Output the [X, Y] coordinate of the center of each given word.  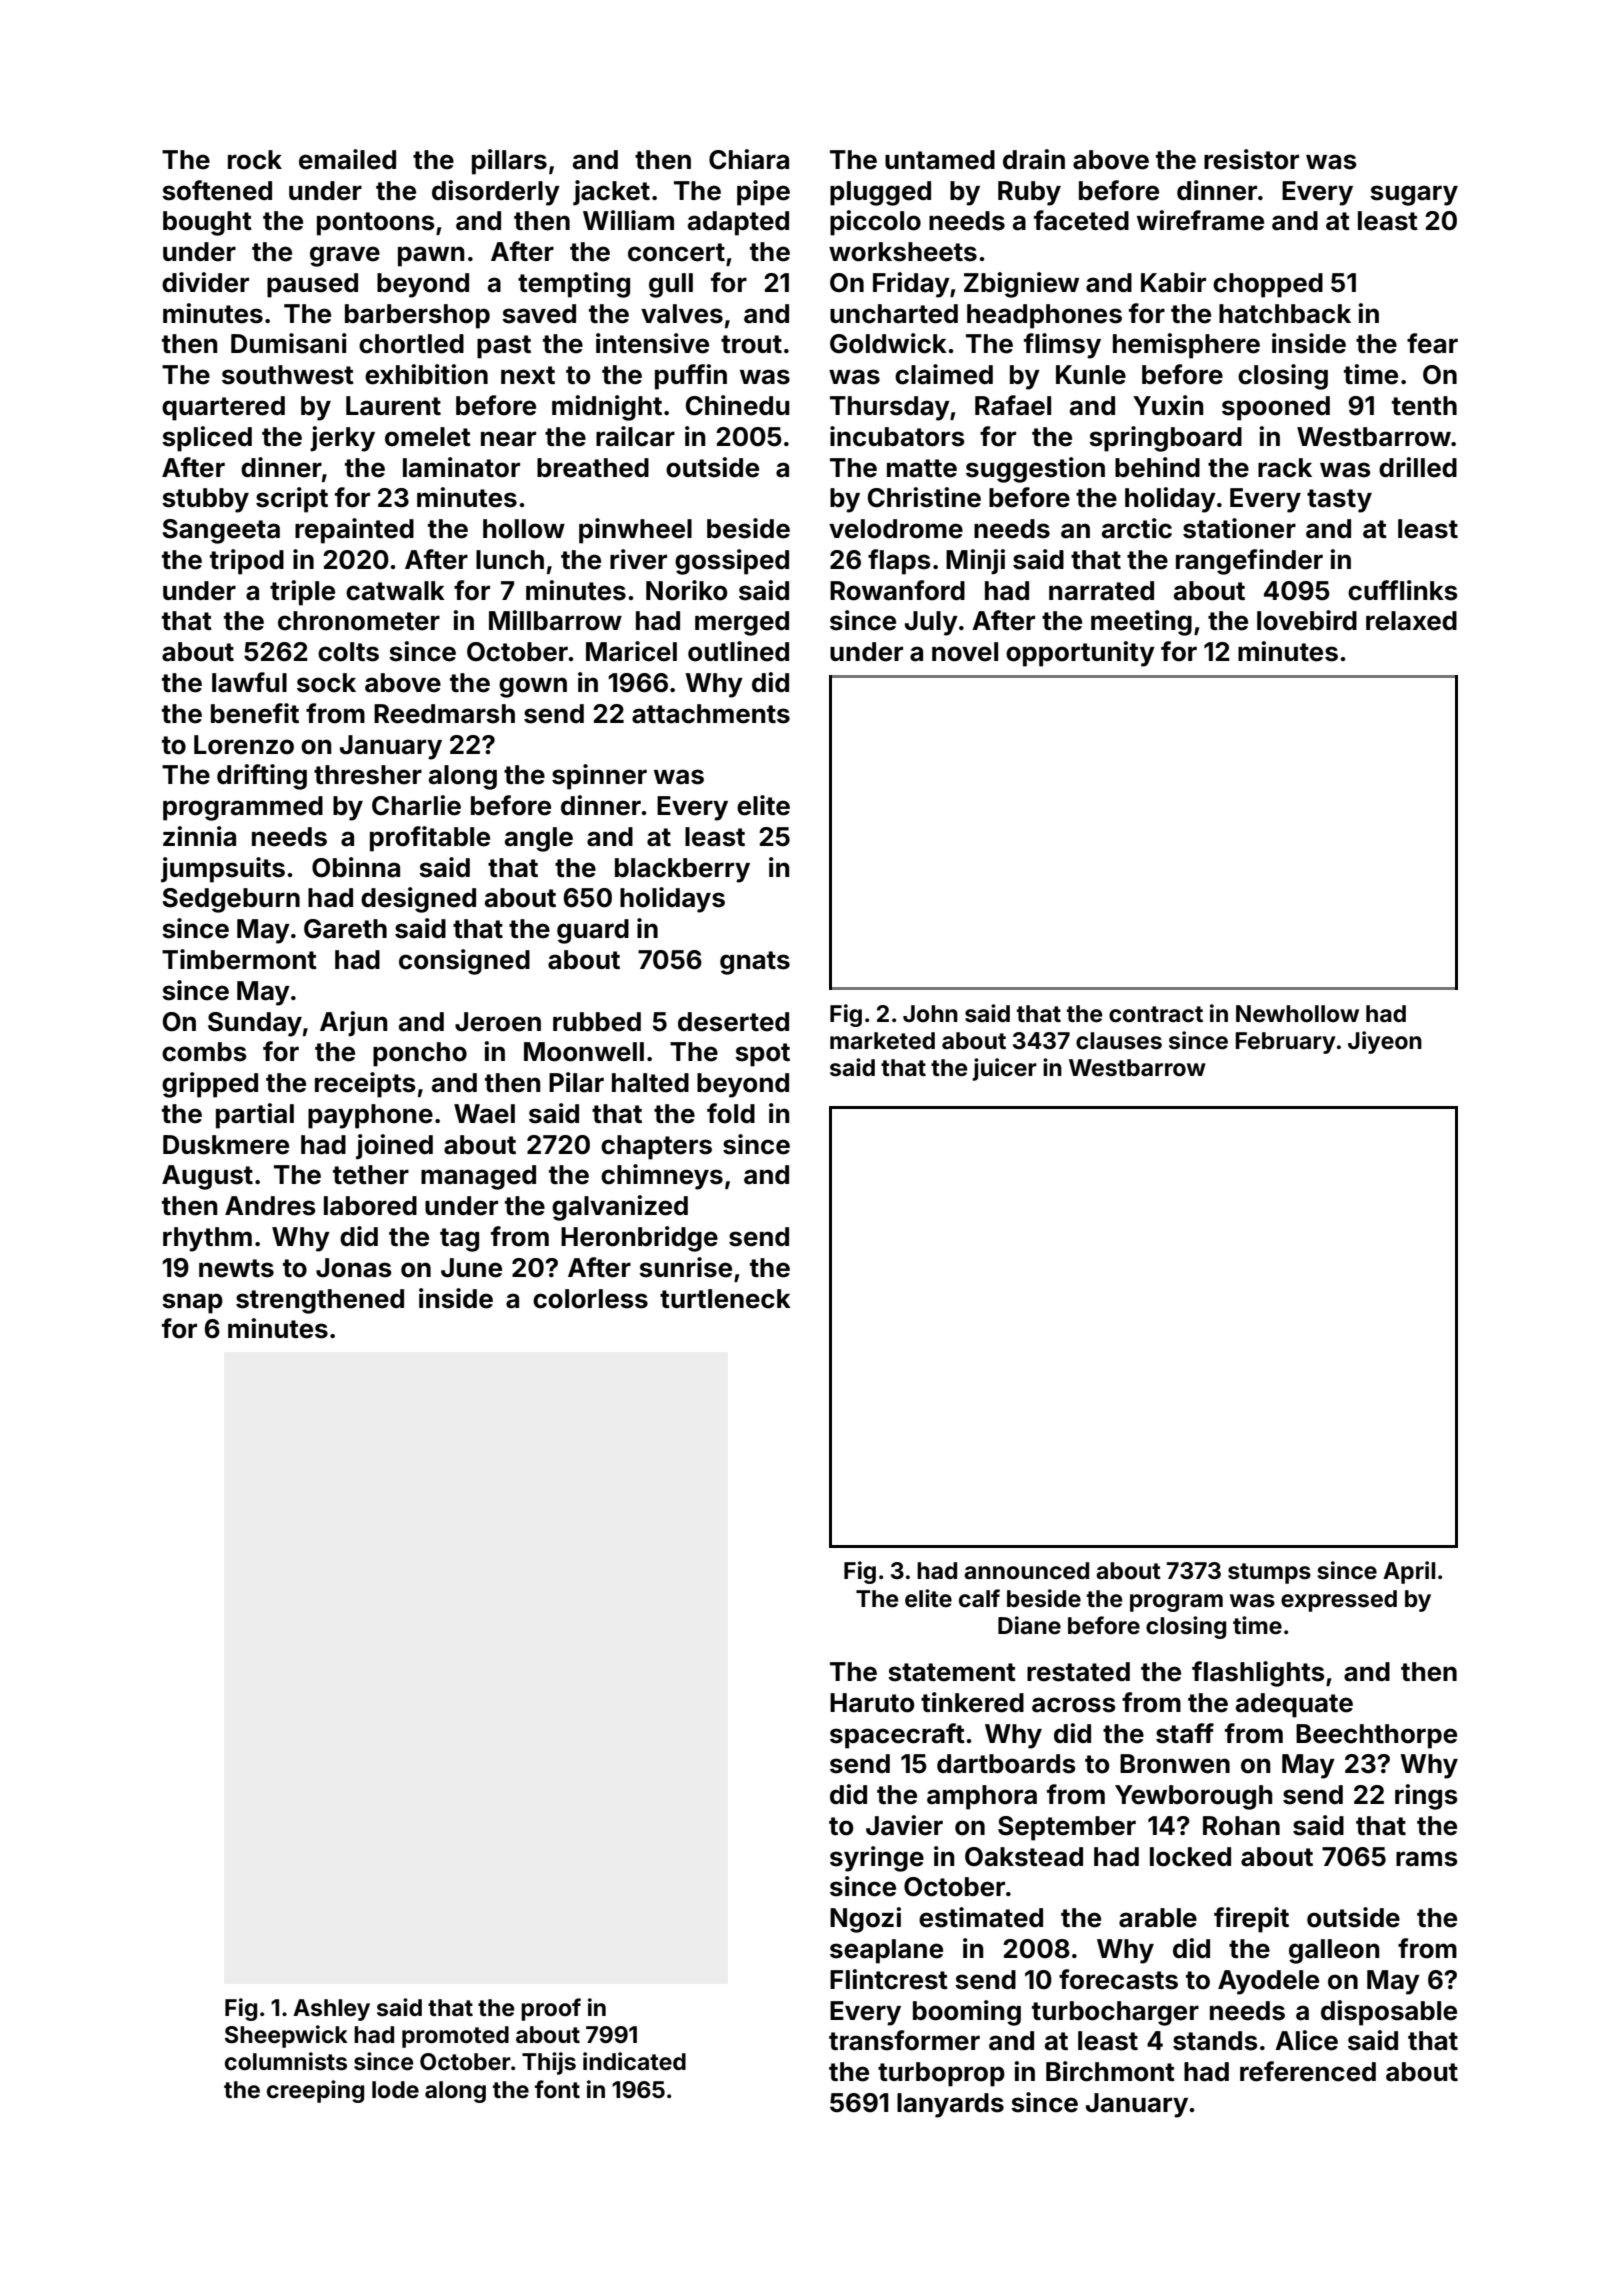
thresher [368, 775]
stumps [1269, 1573]
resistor [1251, 159]
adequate [1294, 1705]
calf [979, 1598]
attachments [711, 714]
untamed [940, 160]
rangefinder [1249, 562]
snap [192, 1303]
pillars [509, 162]
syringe [877, 1859]
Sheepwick [286, 2036]
